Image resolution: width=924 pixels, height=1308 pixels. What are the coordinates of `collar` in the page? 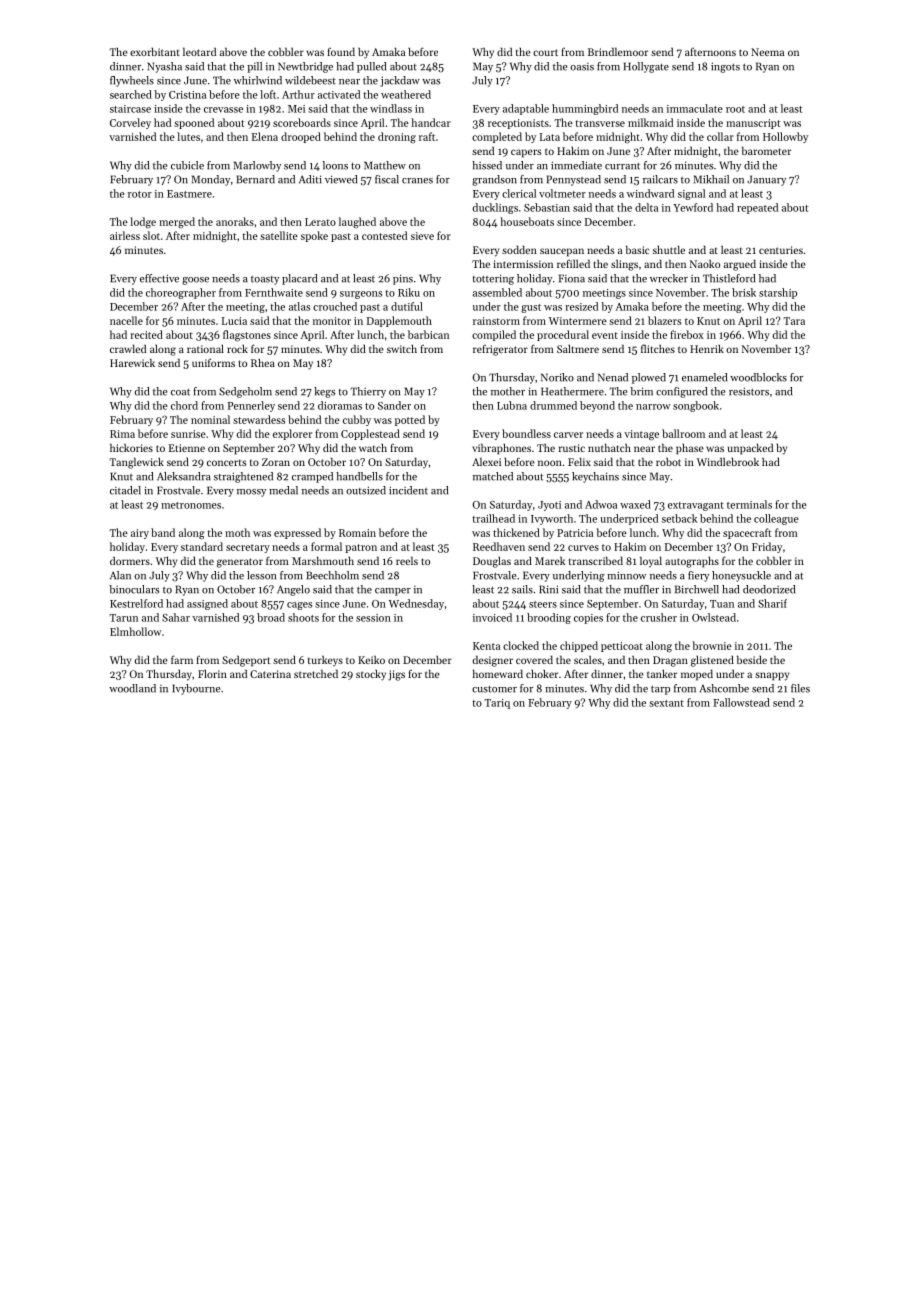 It's located at (720, 136).
